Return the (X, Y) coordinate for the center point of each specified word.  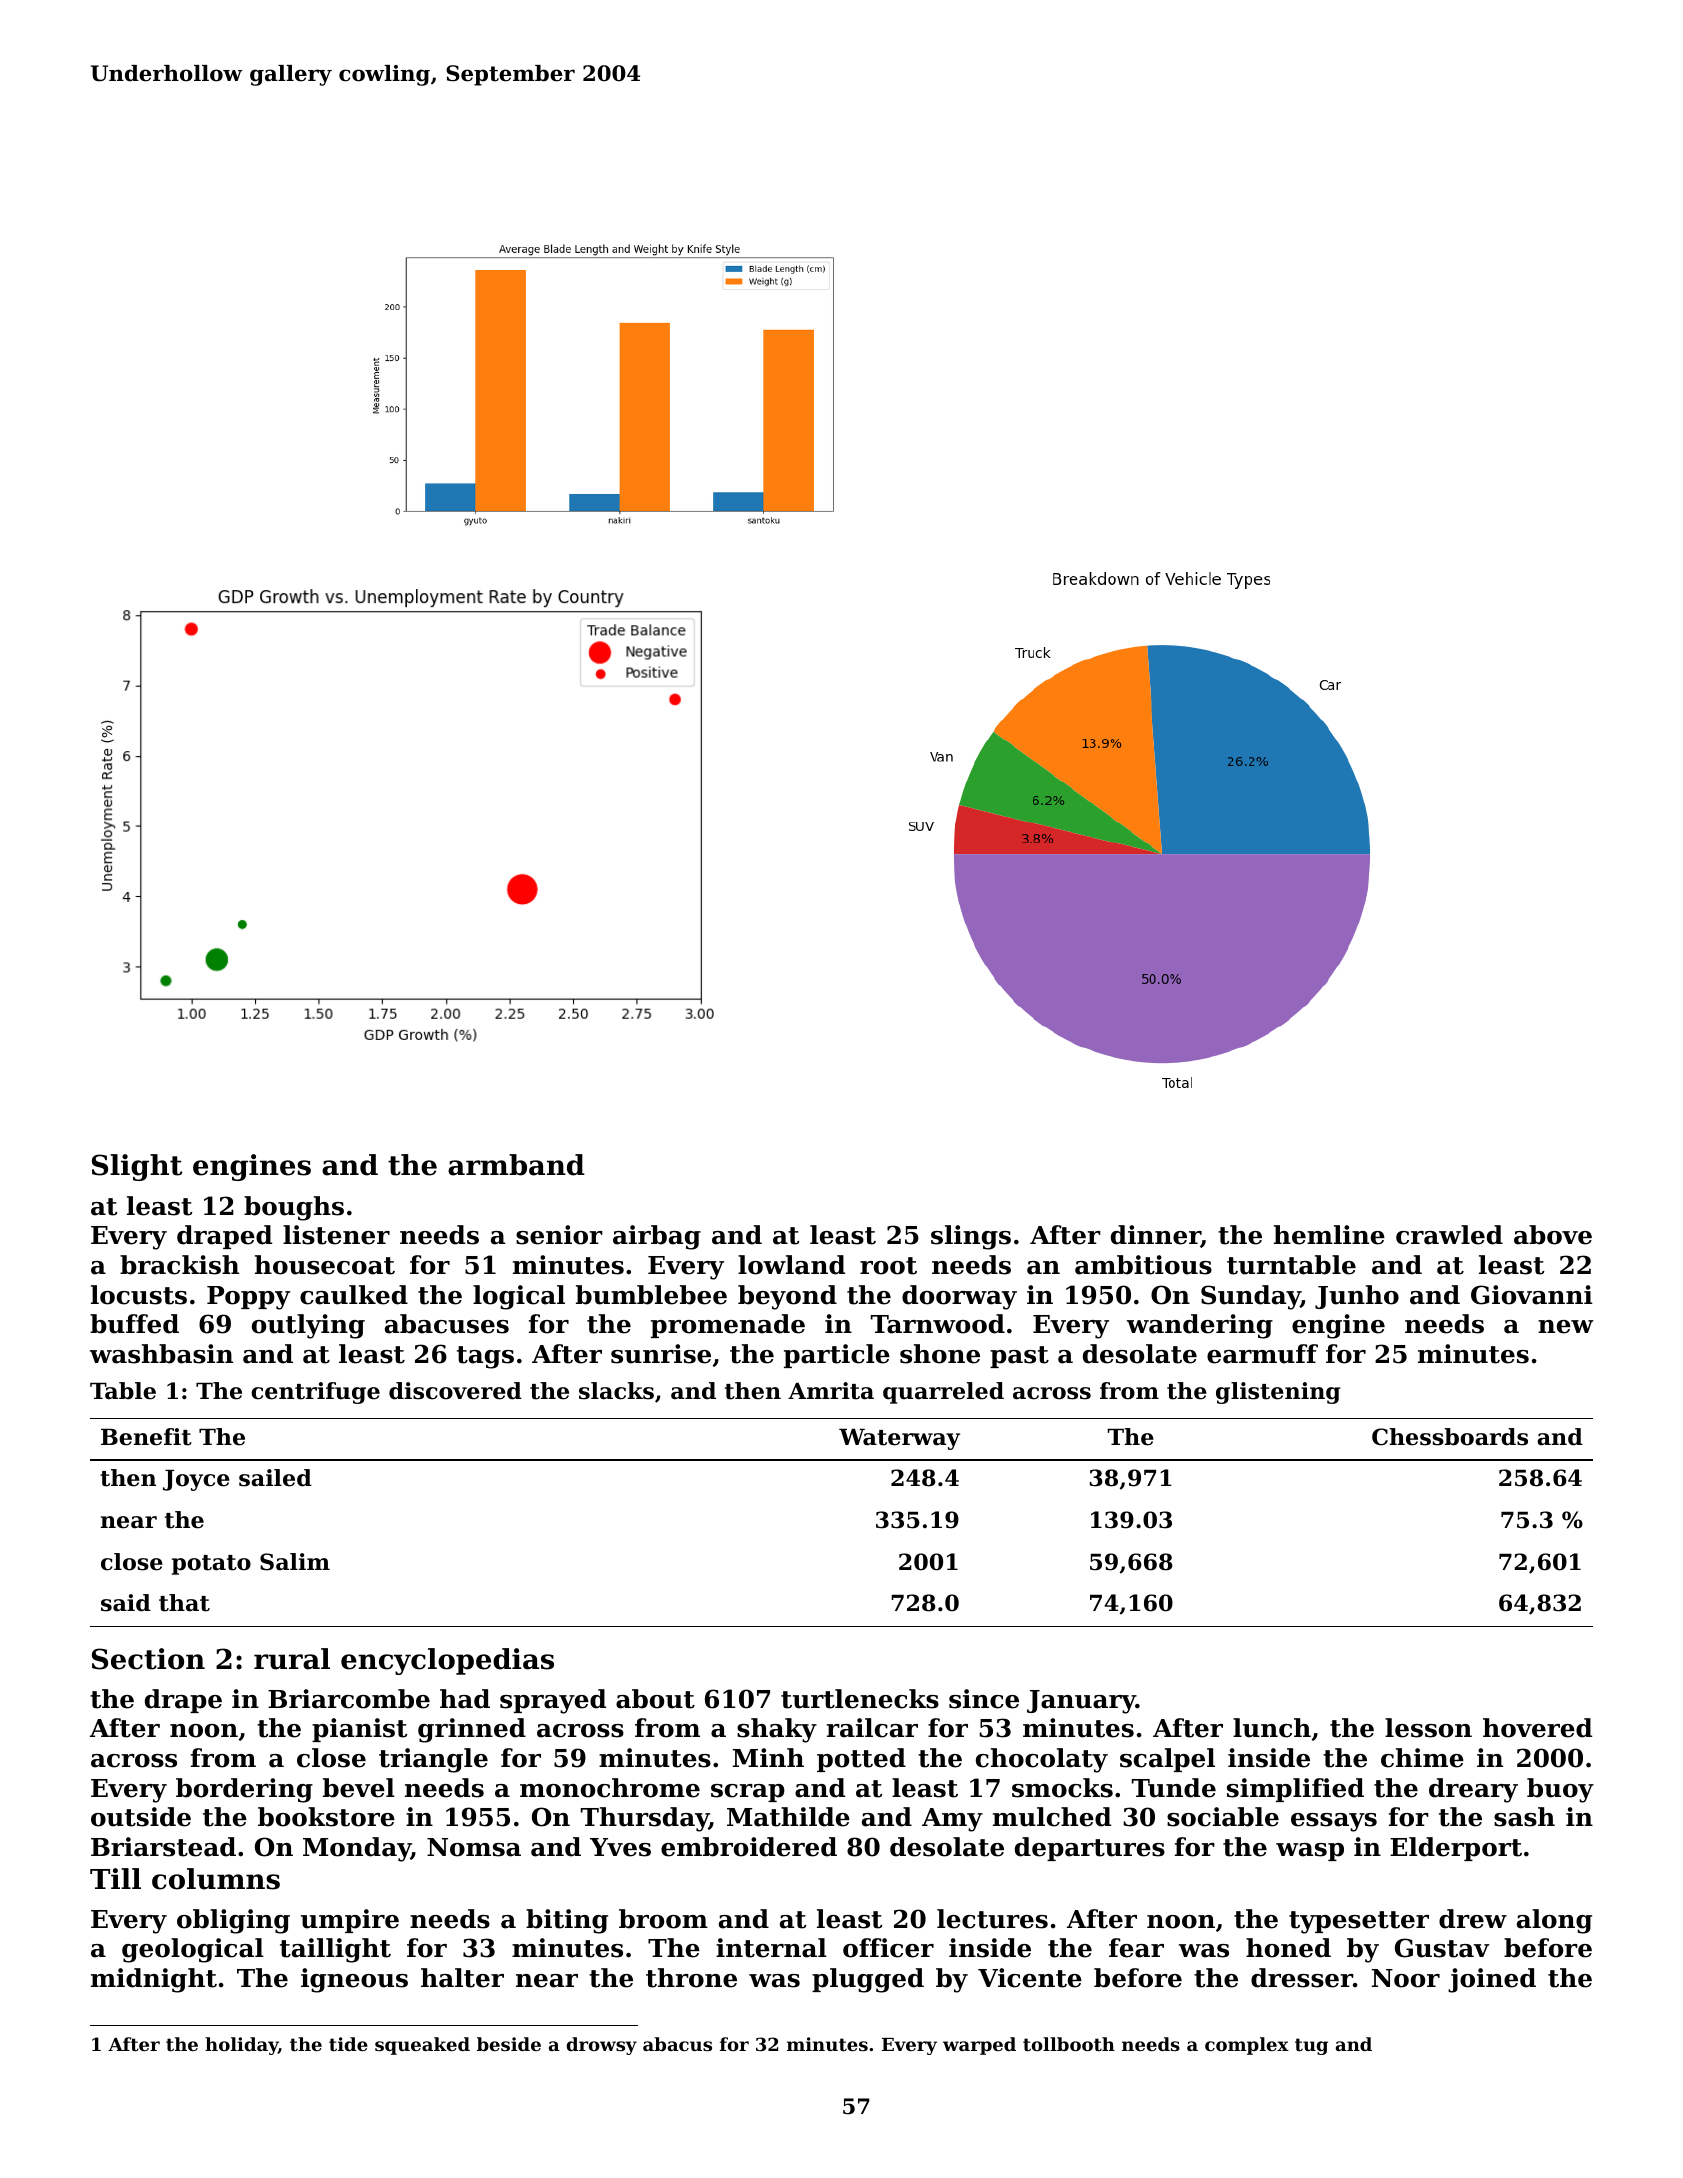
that (184, 1603)
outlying (308, 1326)
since (984, 1699)
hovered (1537, 1728)
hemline (1329, 1235)
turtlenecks (860, 1699)
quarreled (943, 1393)
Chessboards (1450, 1437)
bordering (244, 1790)
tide (348, 2044)
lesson (1428, 1728)
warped (979, 2046)
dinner (1156, 1236)
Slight (137, 1167)
